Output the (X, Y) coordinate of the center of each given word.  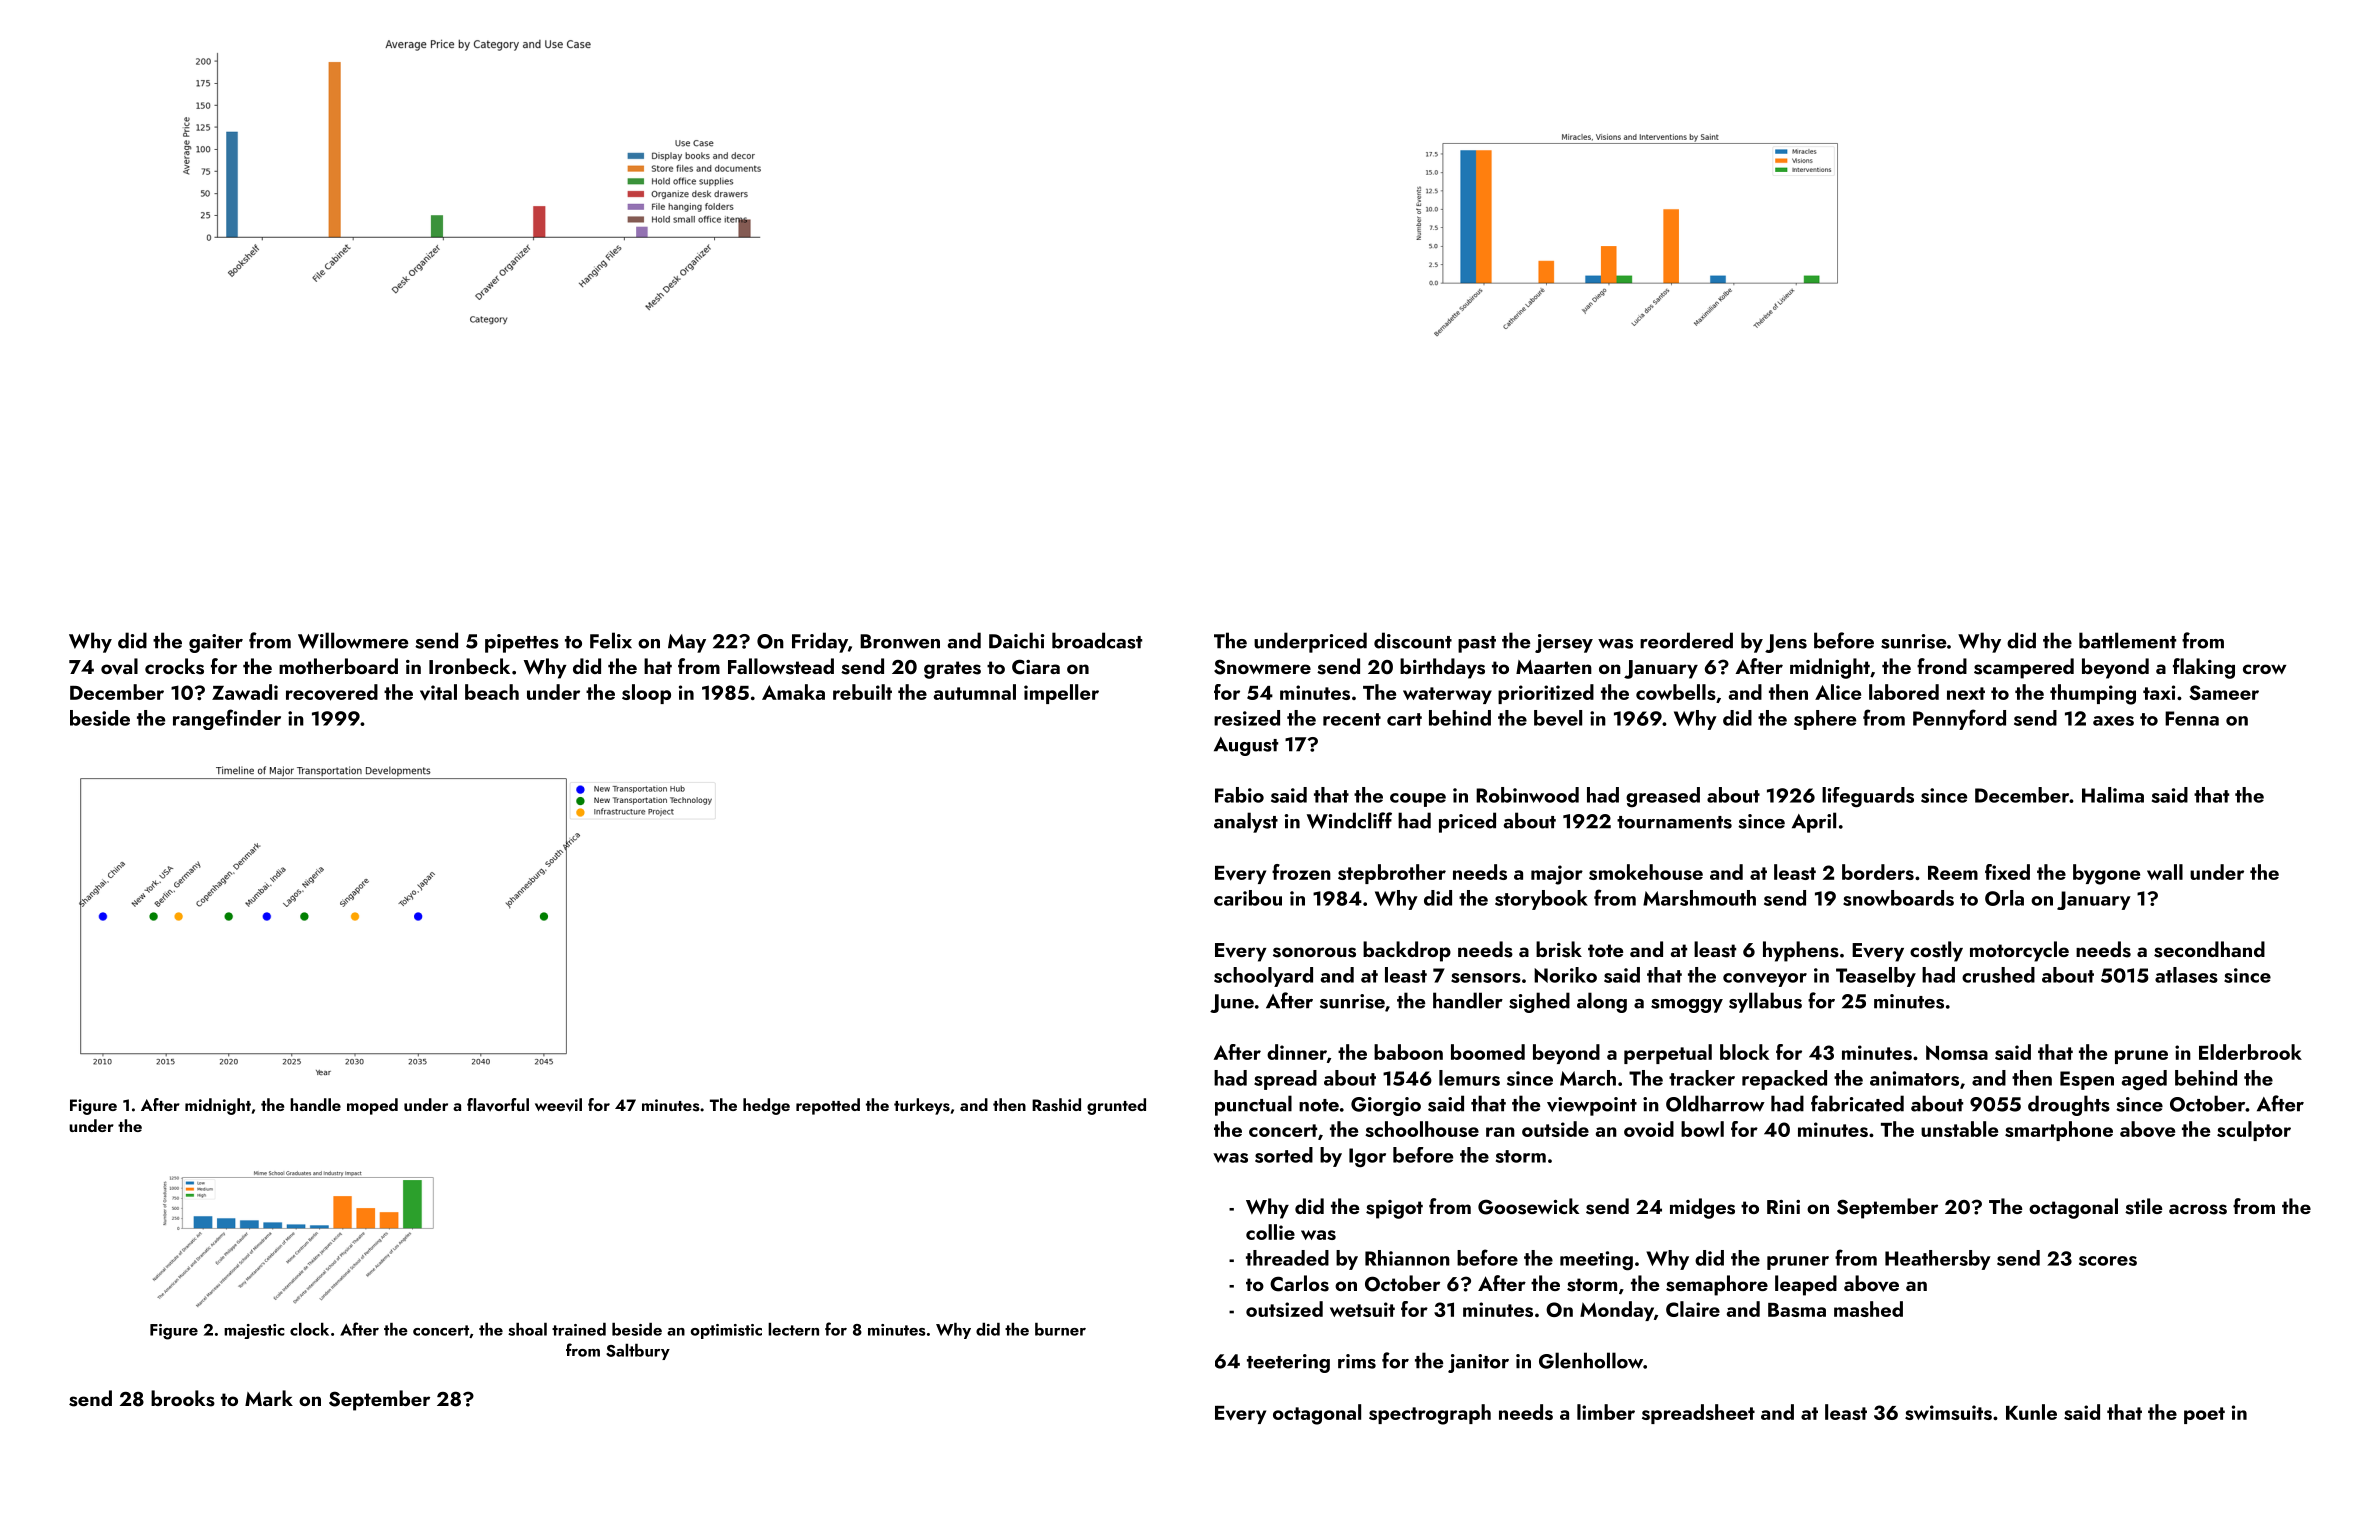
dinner (1297, 1052)
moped (372, 1106)
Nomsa (1957, 1052)
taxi (2159, 692)
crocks (174, 666)
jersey (1564, 643)
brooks (183, 1398)
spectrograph (1430, 1414)
